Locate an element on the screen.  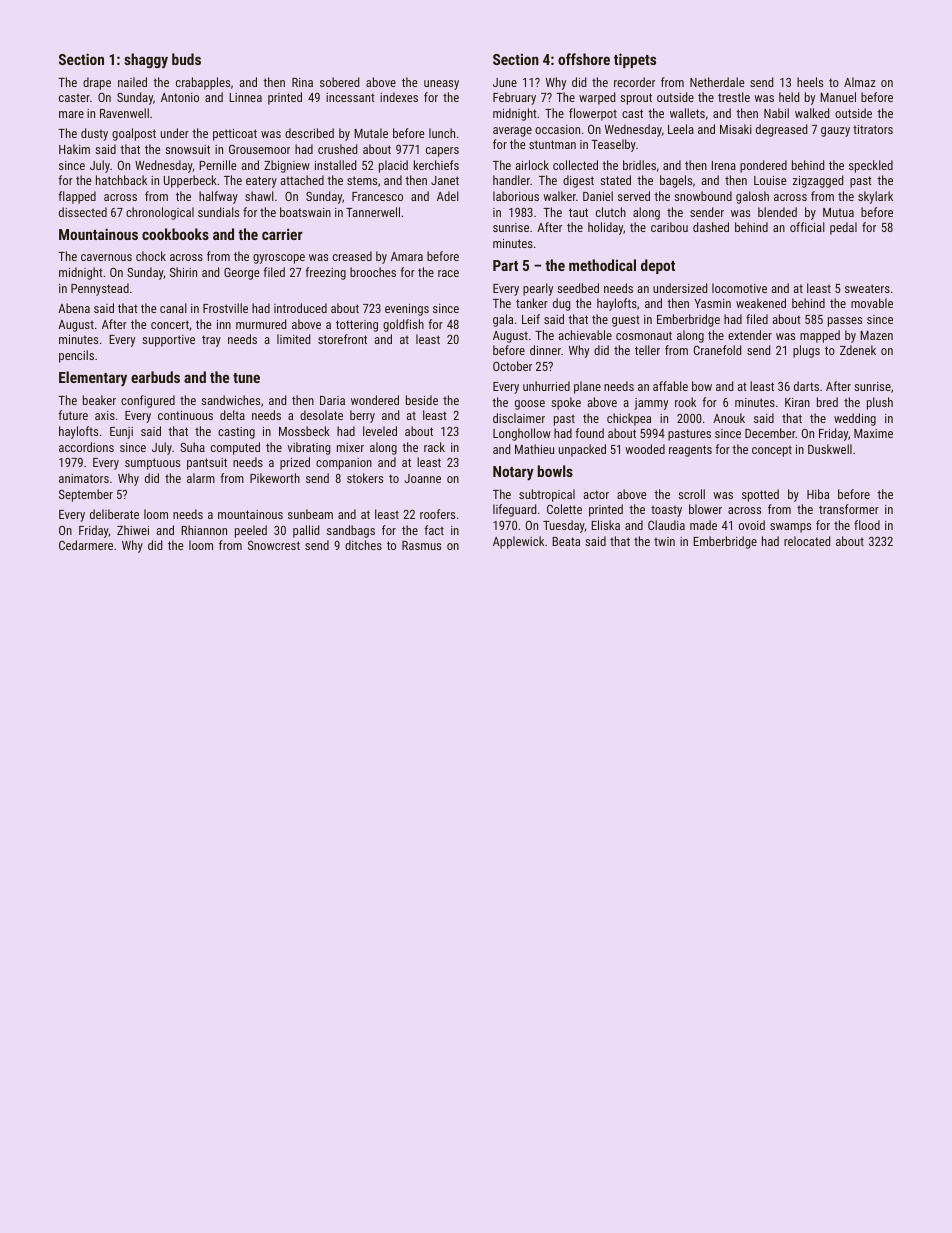
Elementary is located at coordinates (93, 379).
